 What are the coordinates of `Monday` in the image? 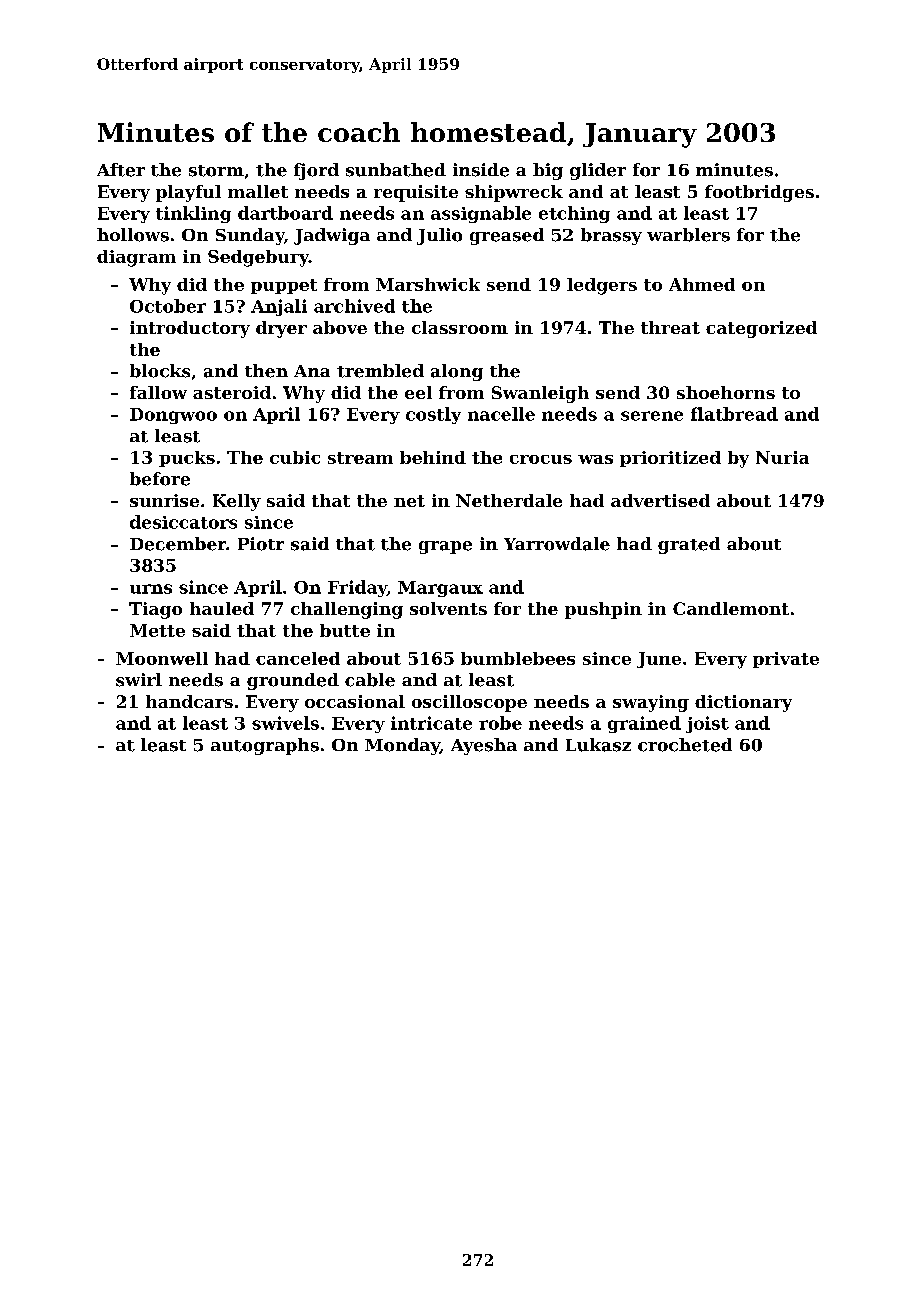 It's located at (402, 746).
